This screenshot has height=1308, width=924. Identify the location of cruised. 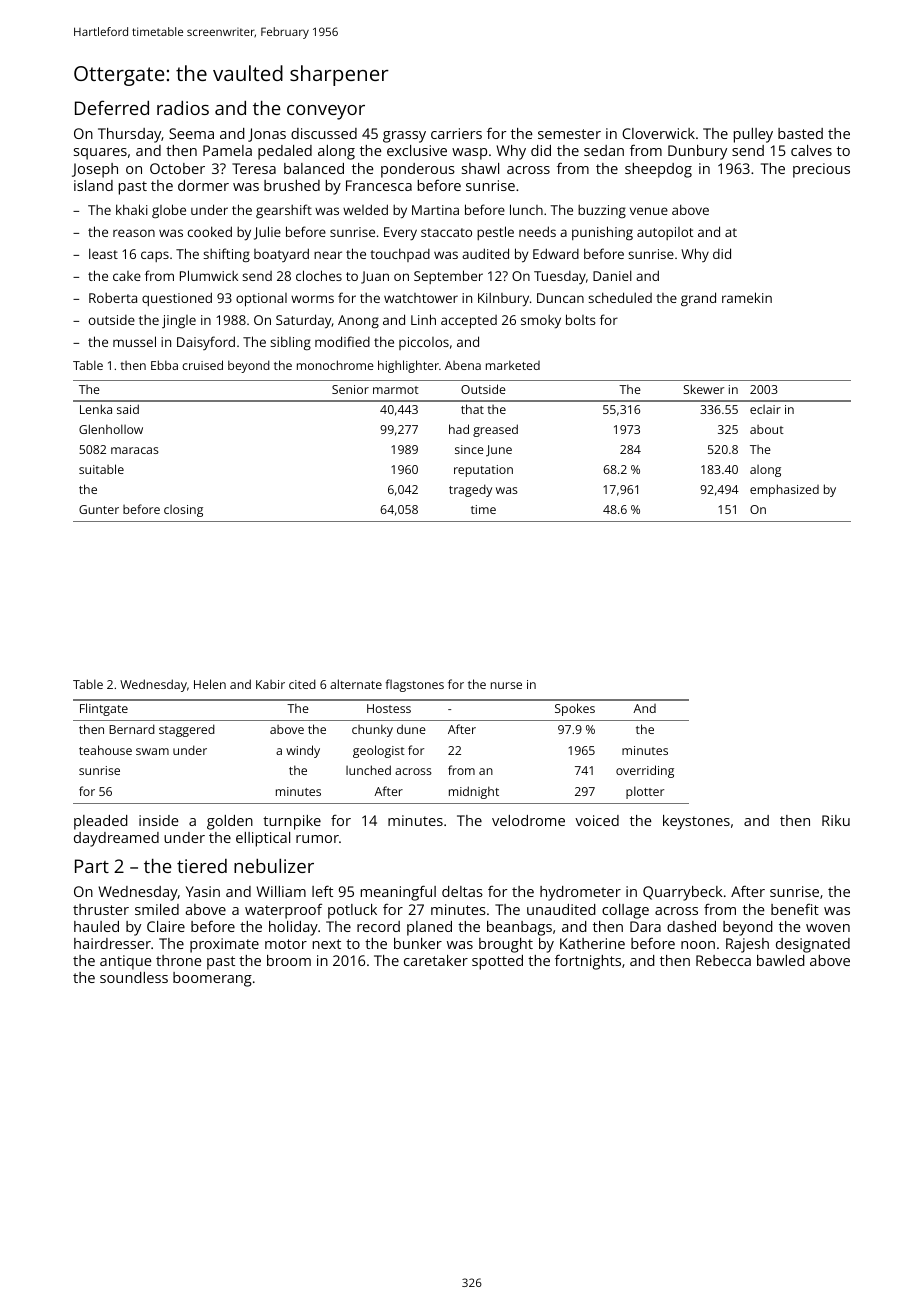
(202, 365).
